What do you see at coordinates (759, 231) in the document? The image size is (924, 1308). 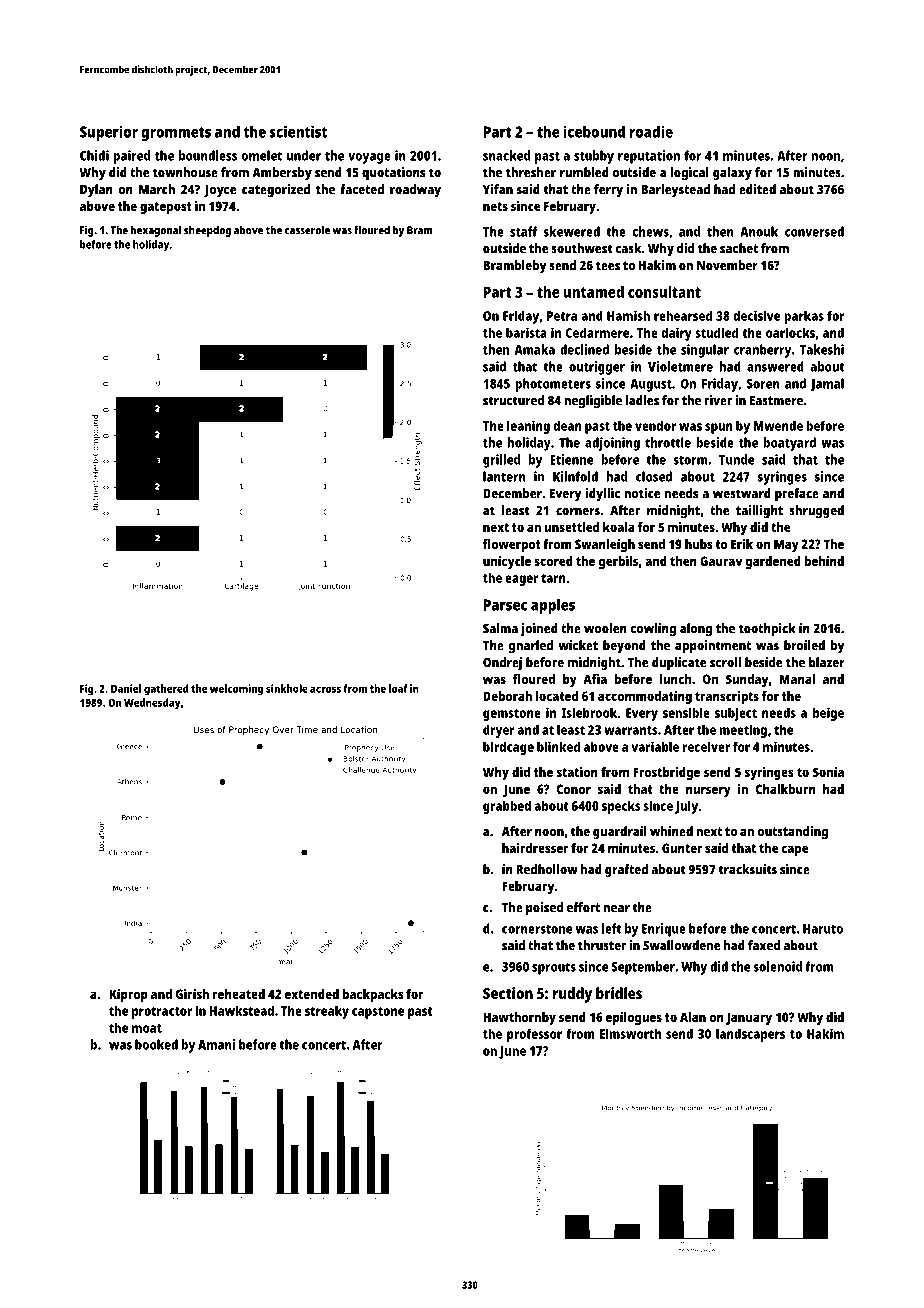 I see `Anouk` at bounding box center [759, 231].
